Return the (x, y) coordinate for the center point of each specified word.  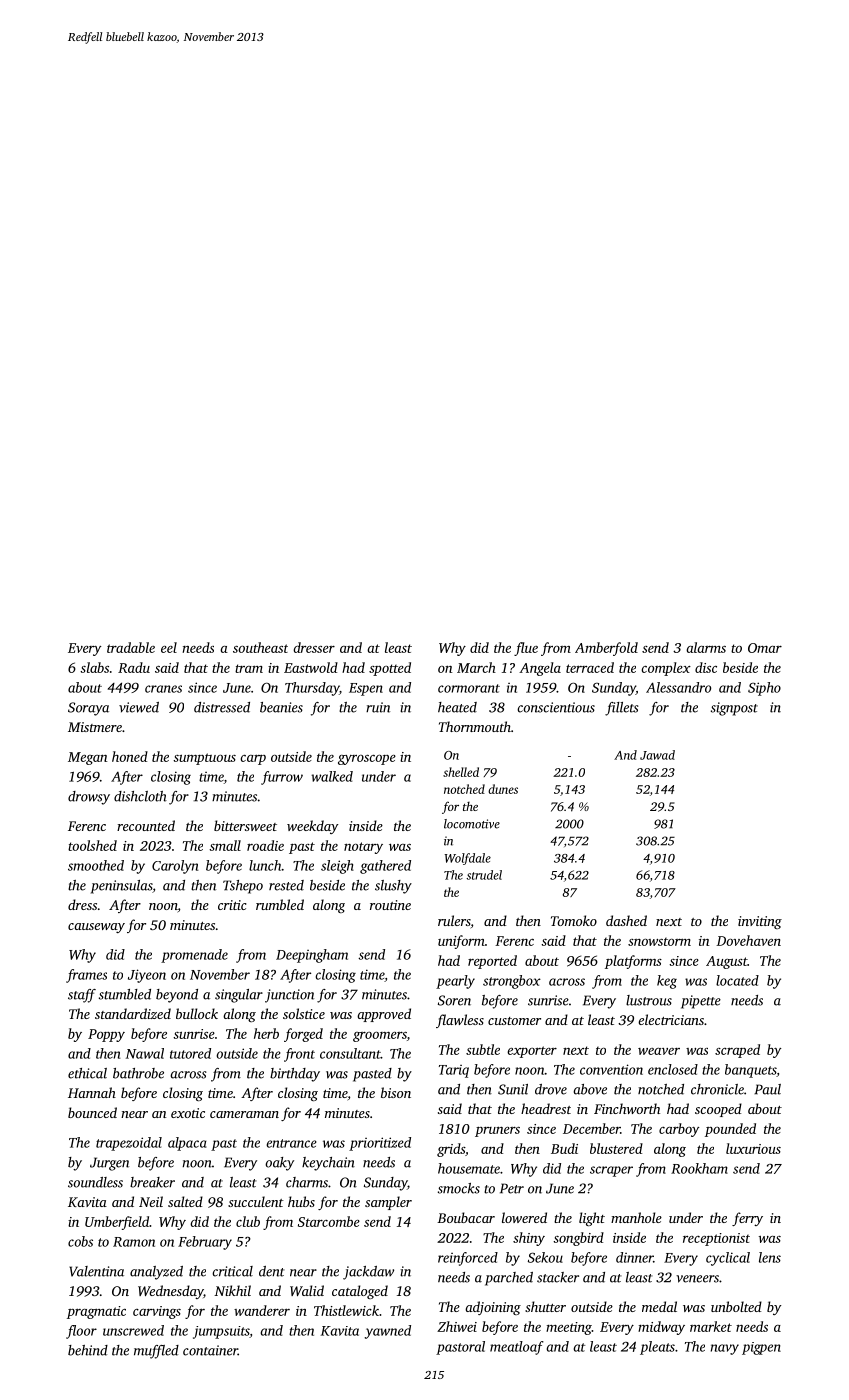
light (592, 1219)
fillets (622, 709)
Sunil (513, 1089)
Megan (87, 758)
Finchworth (627, 1108)
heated (457, 707)
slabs (94, 667)
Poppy (106, 1035)
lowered (524, 1217)
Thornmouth (475, 726)
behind (88, 1350)
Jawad (657, 755)
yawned (388, 1332)
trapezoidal (129, 1144)
